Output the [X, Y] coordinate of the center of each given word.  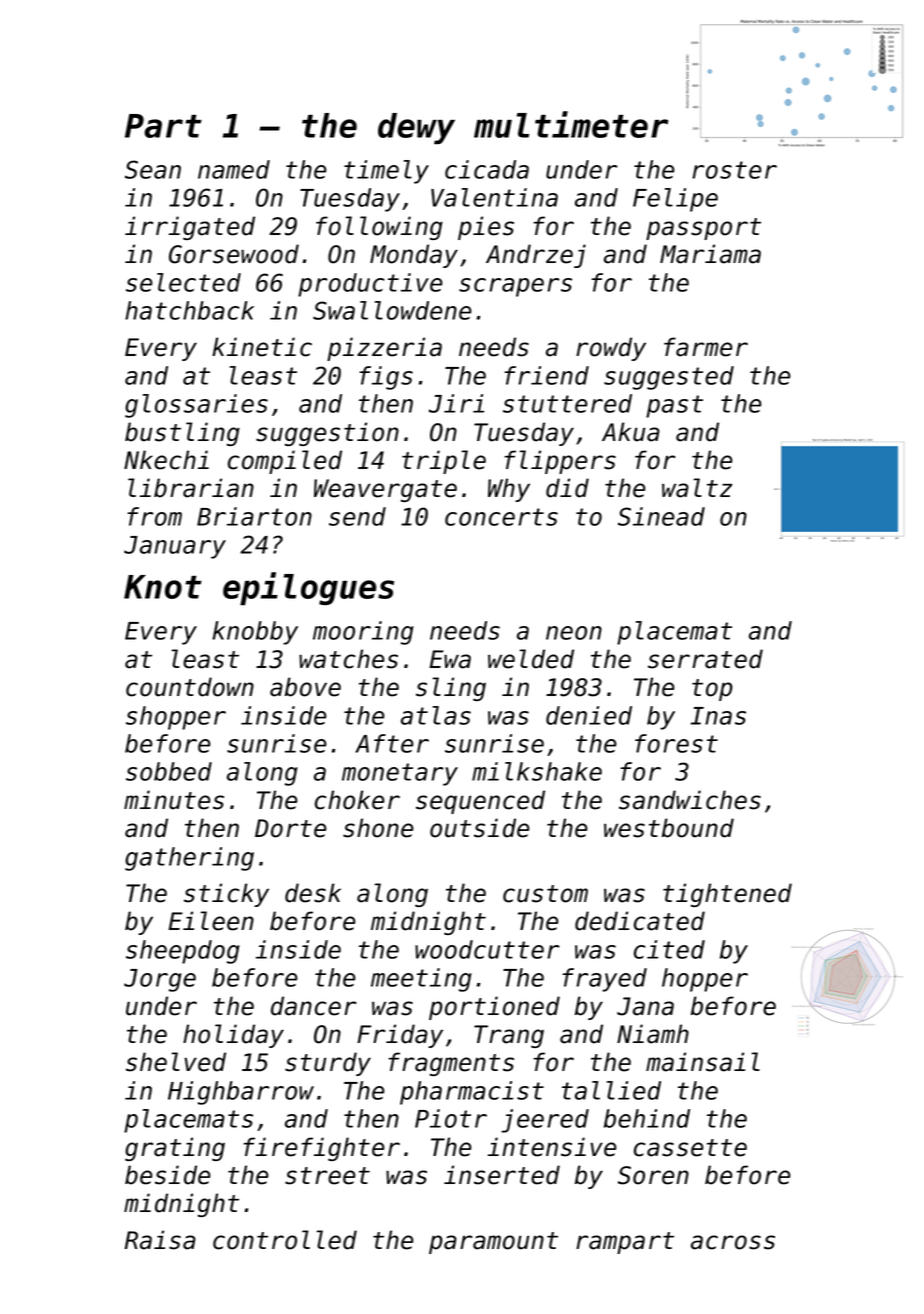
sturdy [328, 1064]
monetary [400, 774]
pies [486, 228]
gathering [189, 859]
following [379, 228]
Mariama [710, 254]
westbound [669, 828]
